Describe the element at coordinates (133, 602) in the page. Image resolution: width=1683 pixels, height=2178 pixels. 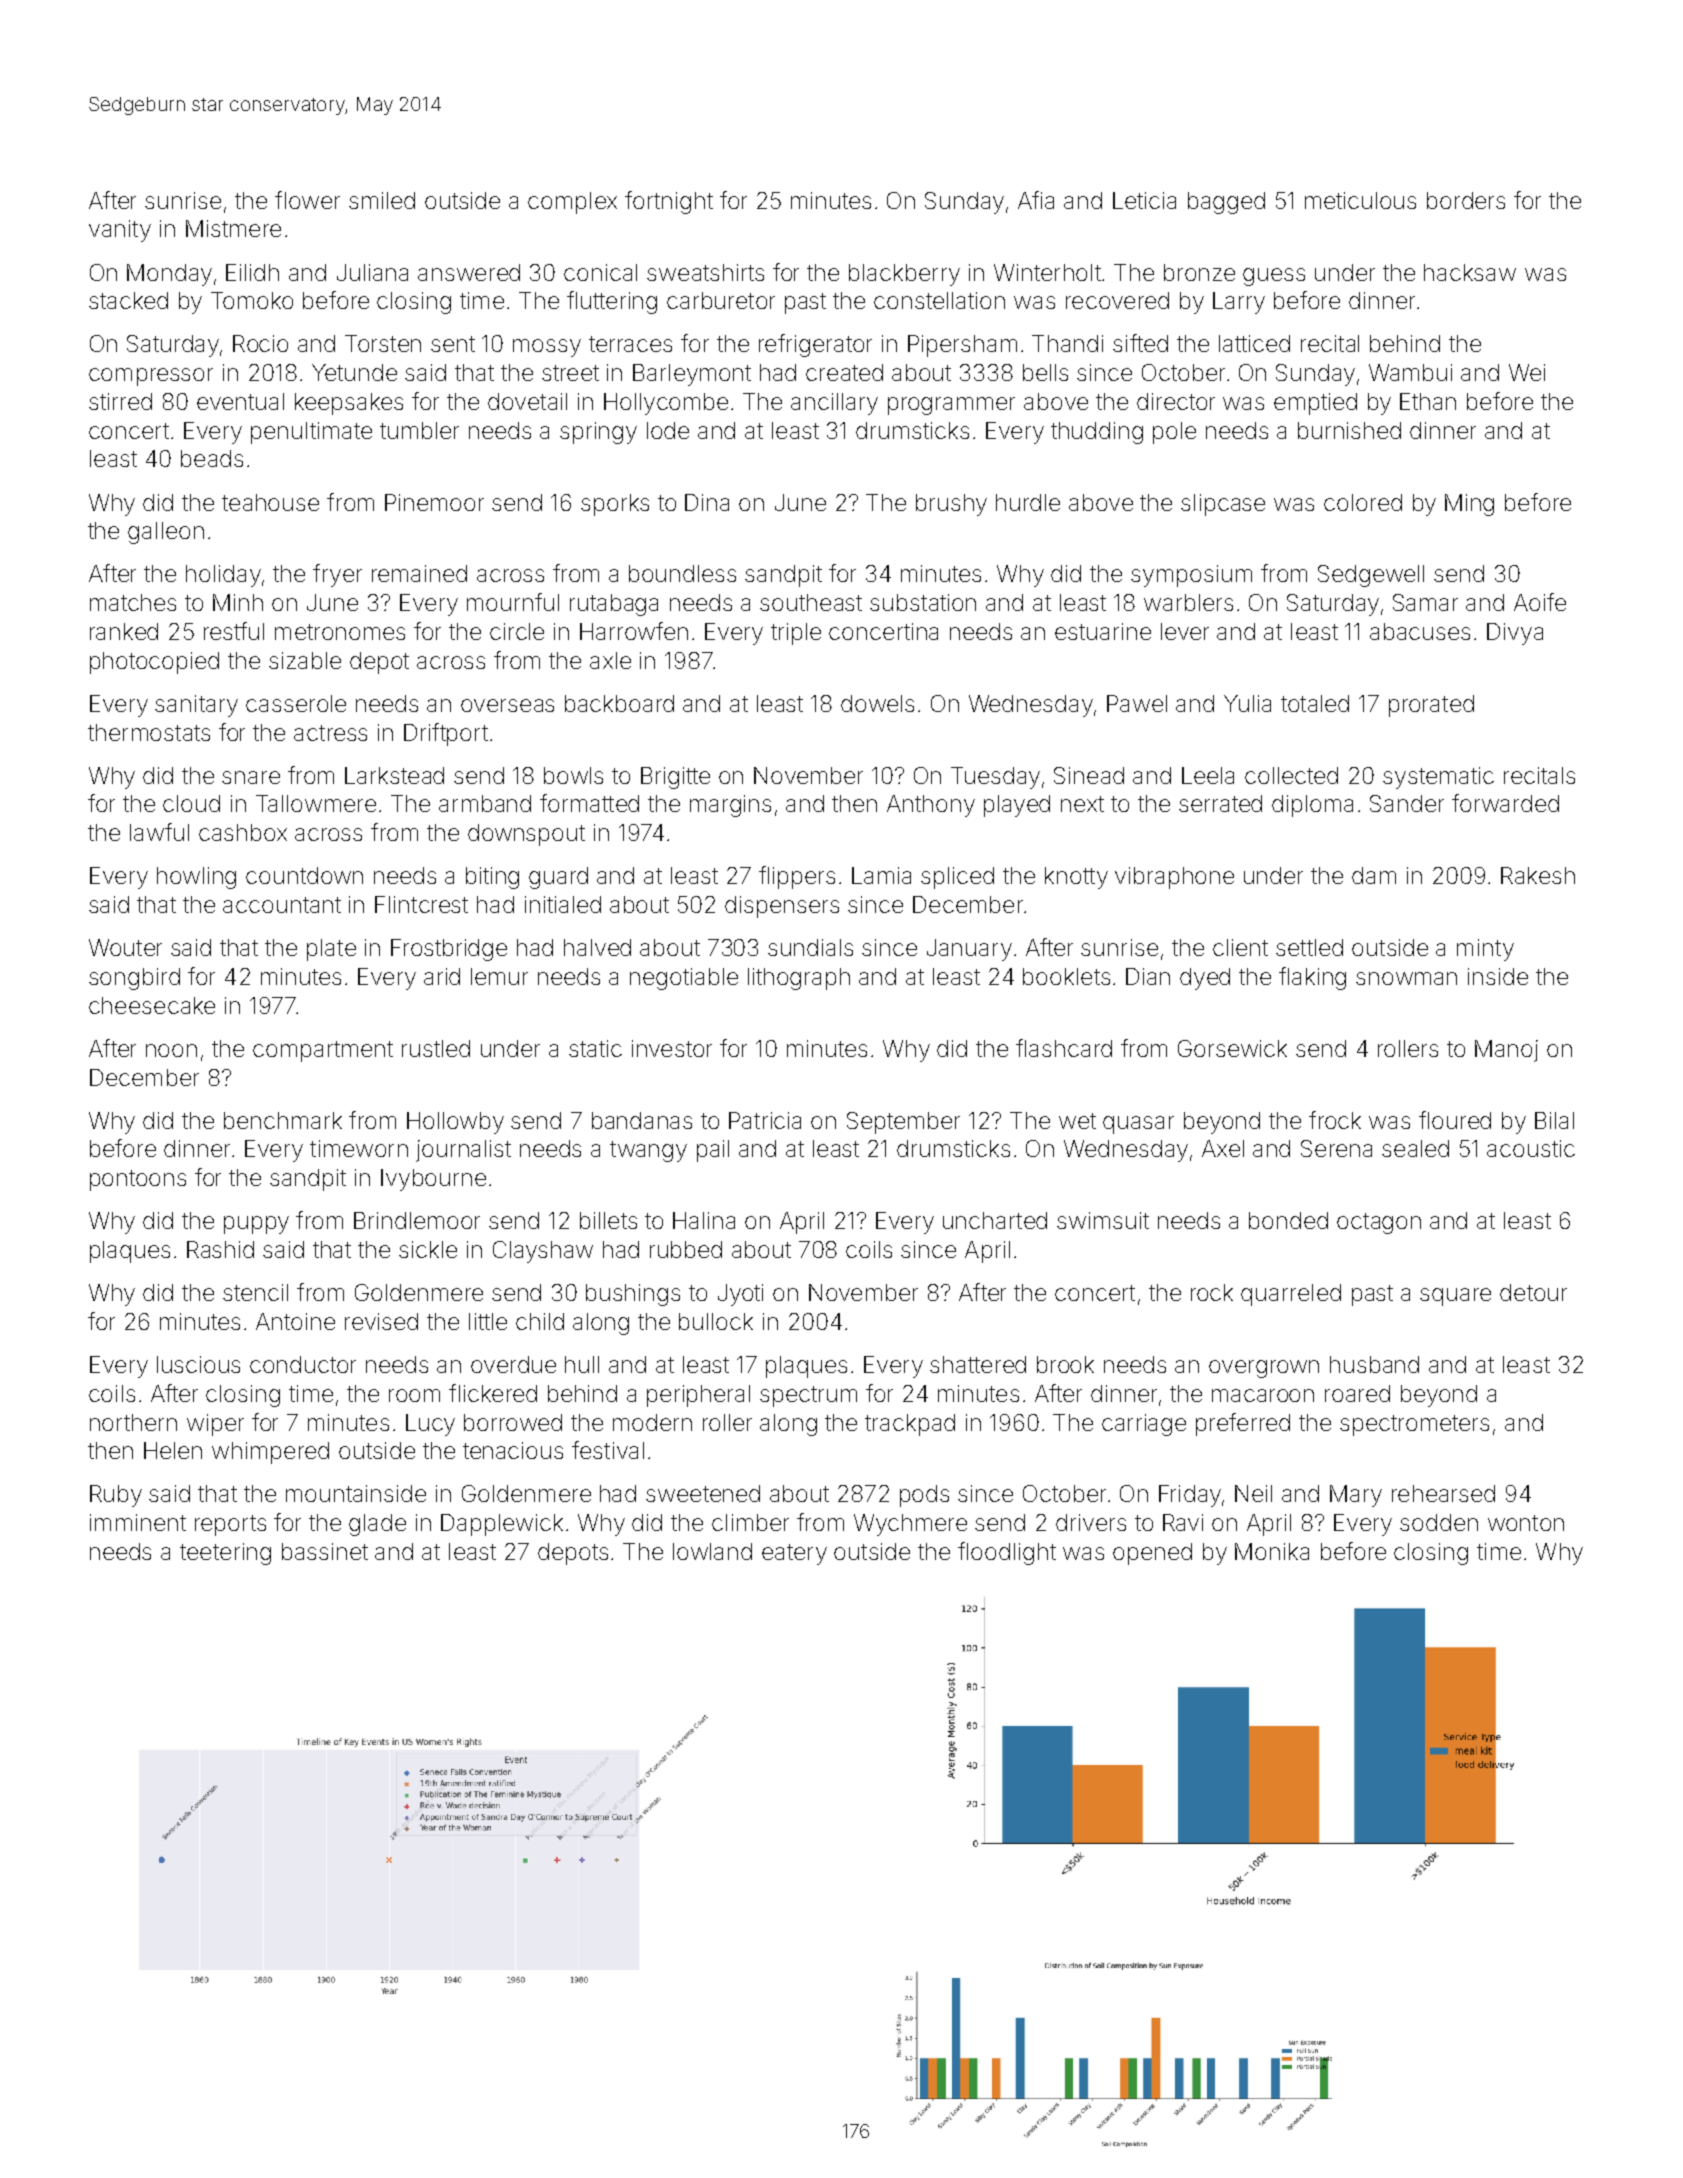
I see `matches` at that location.
